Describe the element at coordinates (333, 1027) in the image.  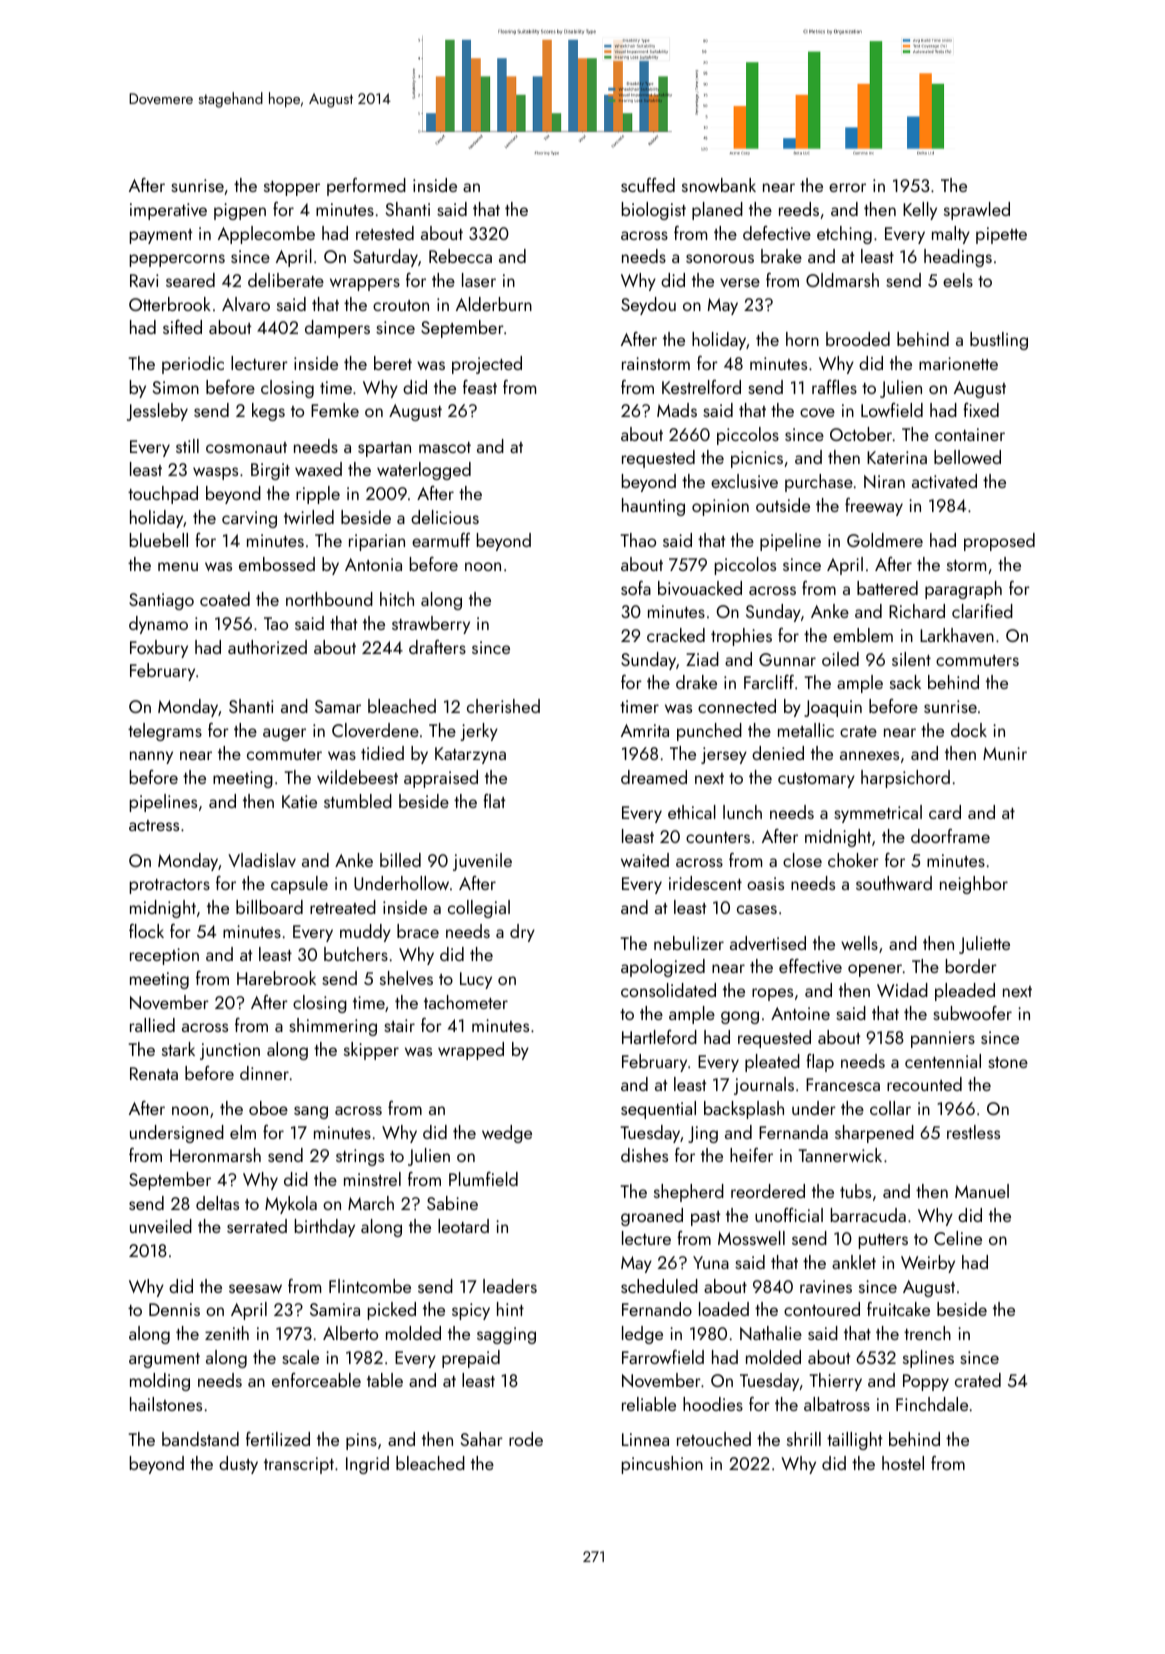
I see `shimmering` at that location.
